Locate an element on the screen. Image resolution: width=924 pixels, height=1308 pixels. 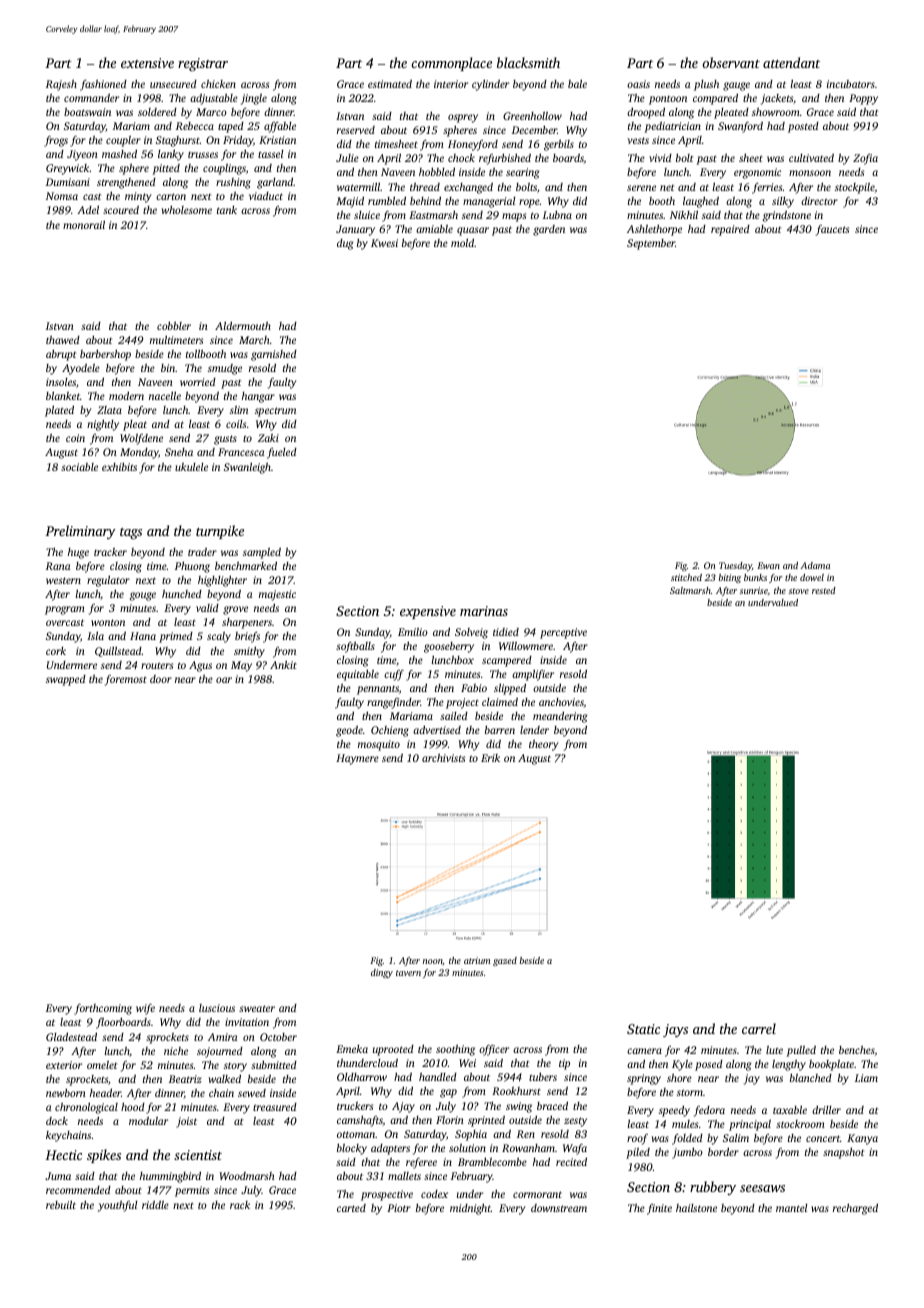
garnished is located at coordinates (274, 355).
